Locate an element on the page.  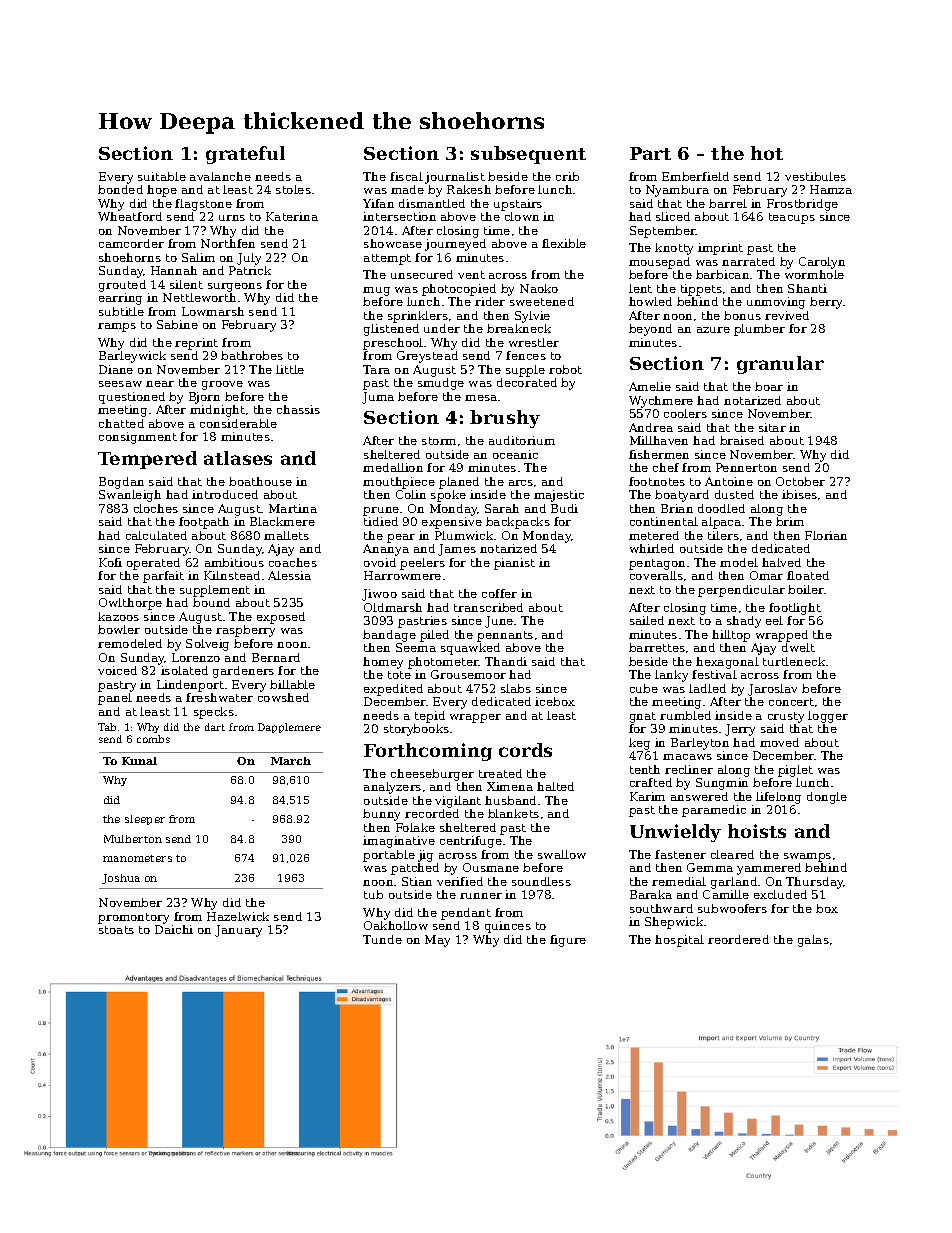
icebox is located at coordinates (555, 701).
